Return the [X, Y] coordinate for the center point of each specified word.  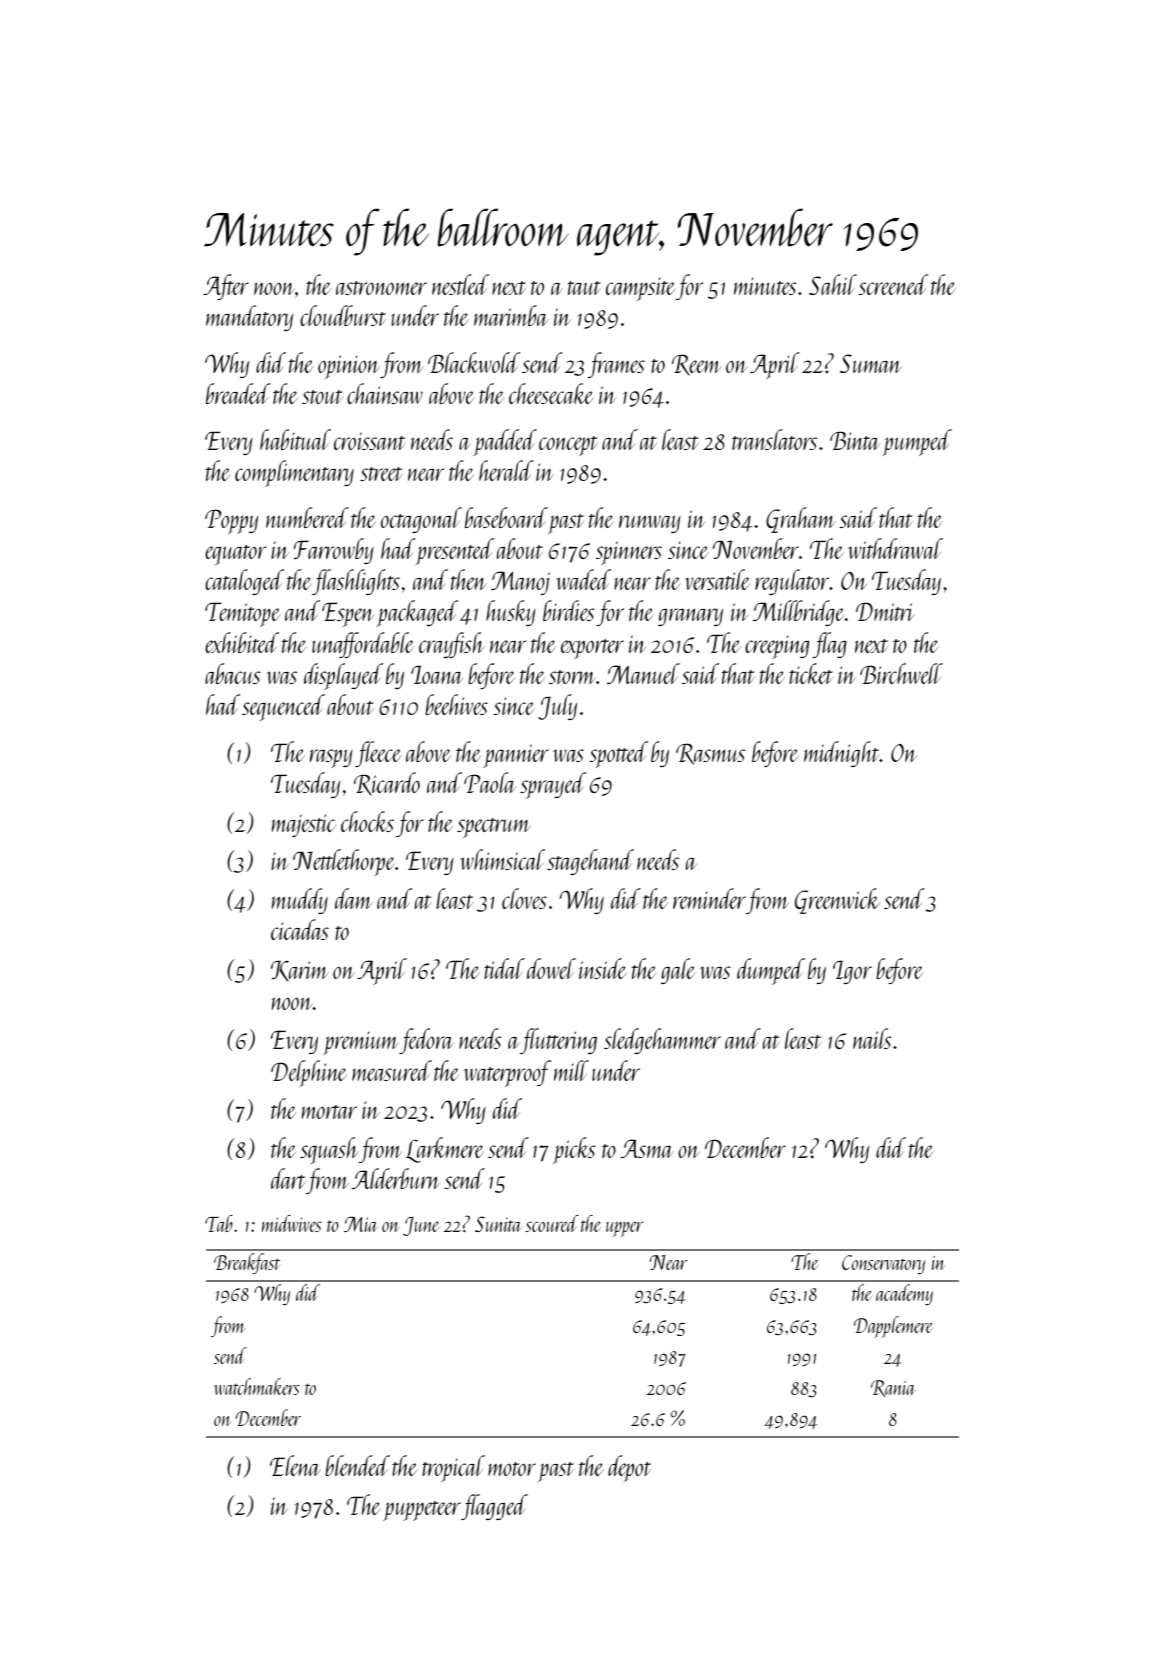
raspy [331, 758]
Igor [852, 972]
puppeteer [422, 1511]
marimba [511, 315]
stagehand [590, 862]
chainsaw [385, 393]
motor [512, 1469]
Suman [871, 363]
